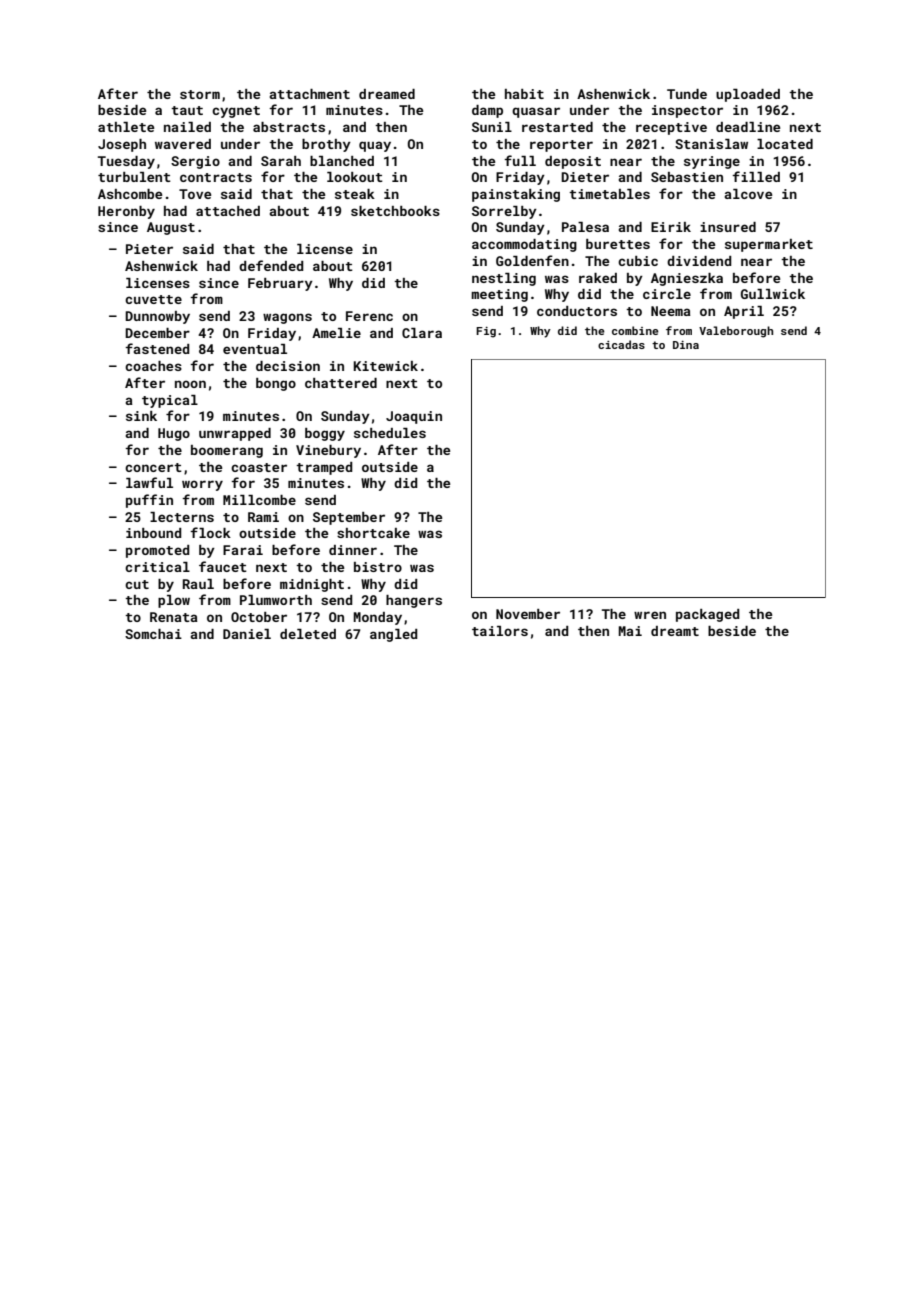  What do you see at coordinates (309, 94) in the screenshot?
I see `attachment` at bounding box center [309, 94].
